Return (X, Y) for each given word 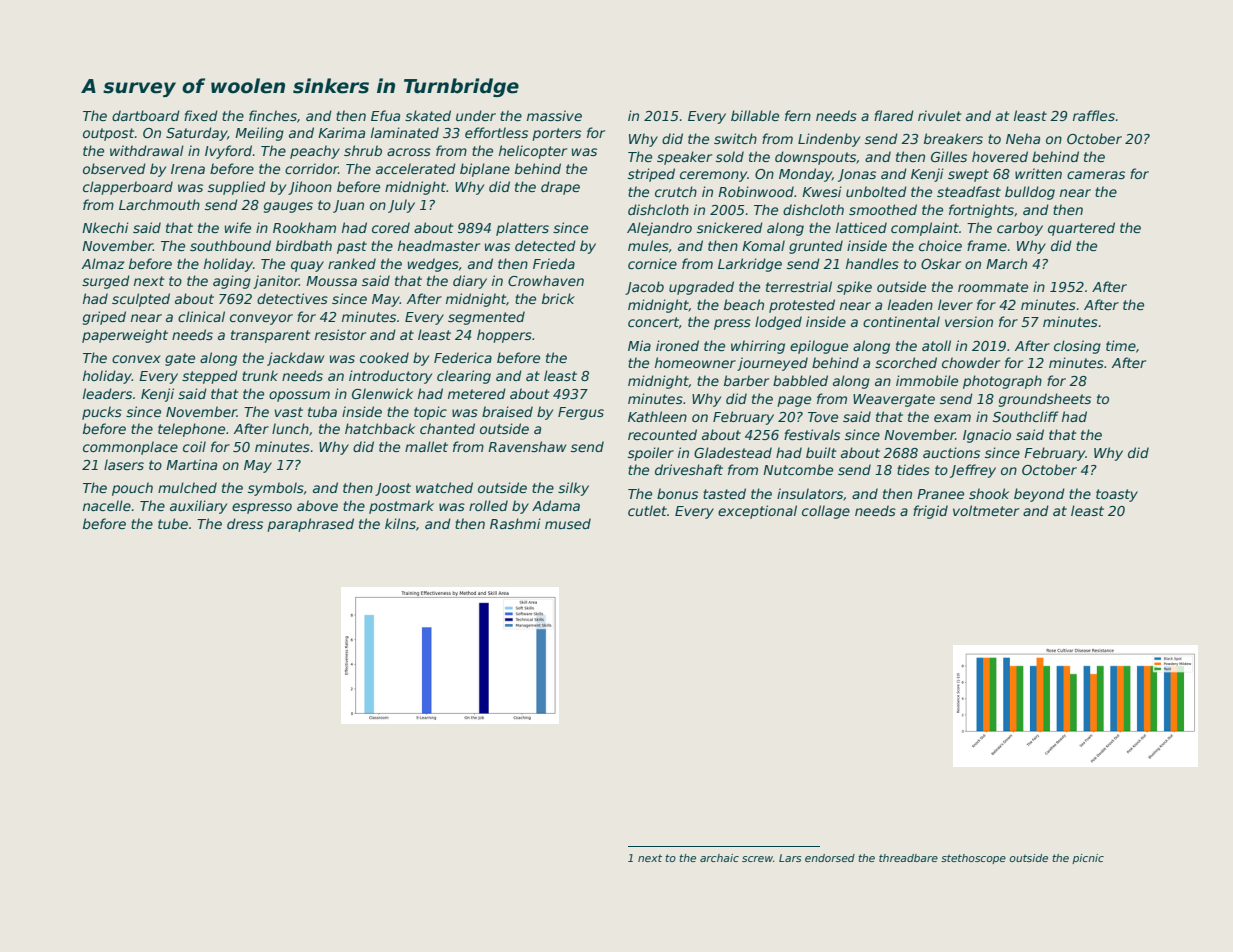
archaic (719, 858)
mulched (187, 487)
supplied (237, 188)
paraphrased (310, 525)
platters (522, 229)
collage (826, 512)
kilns (400, 523)
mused (568, 523)
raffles (1094, 115)
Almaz (103, 263)
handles (872, 263)
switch (735, 138)
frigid (930, 512)
